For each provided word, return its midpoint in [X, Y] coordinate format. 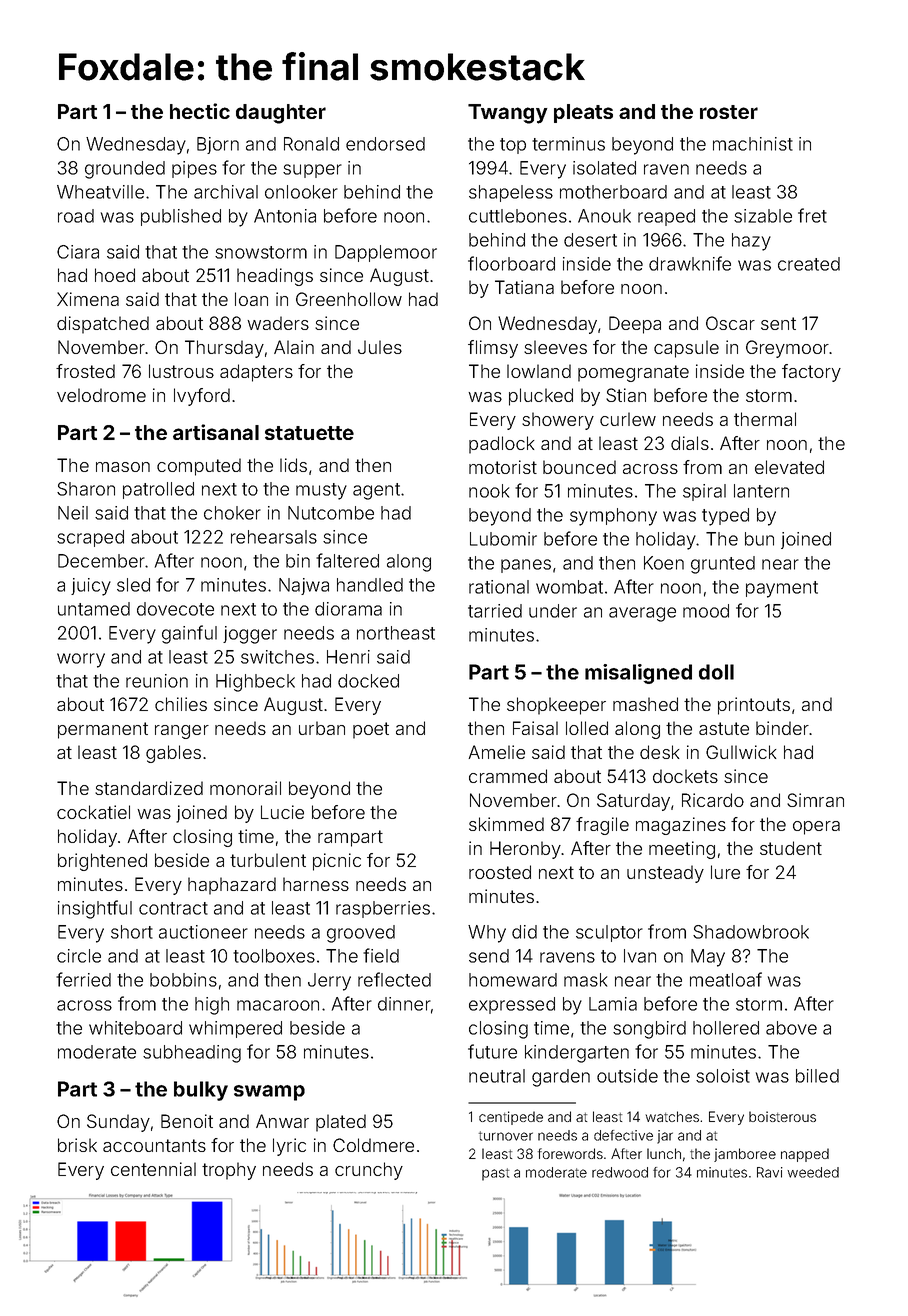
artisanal [216, 432]
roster [729, 112]
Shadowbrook [751, 932]
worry [81, 660]
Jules [380, 347]
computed [199, 467]
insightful [95, 909]
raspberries [383, 909]
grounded [125, 170]
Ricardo [713, 800]
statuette [309, 433]
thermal [765, 419]
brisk [77, 1145]
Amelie [496, 752]
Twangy [508, 114]
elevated [789, 467]
